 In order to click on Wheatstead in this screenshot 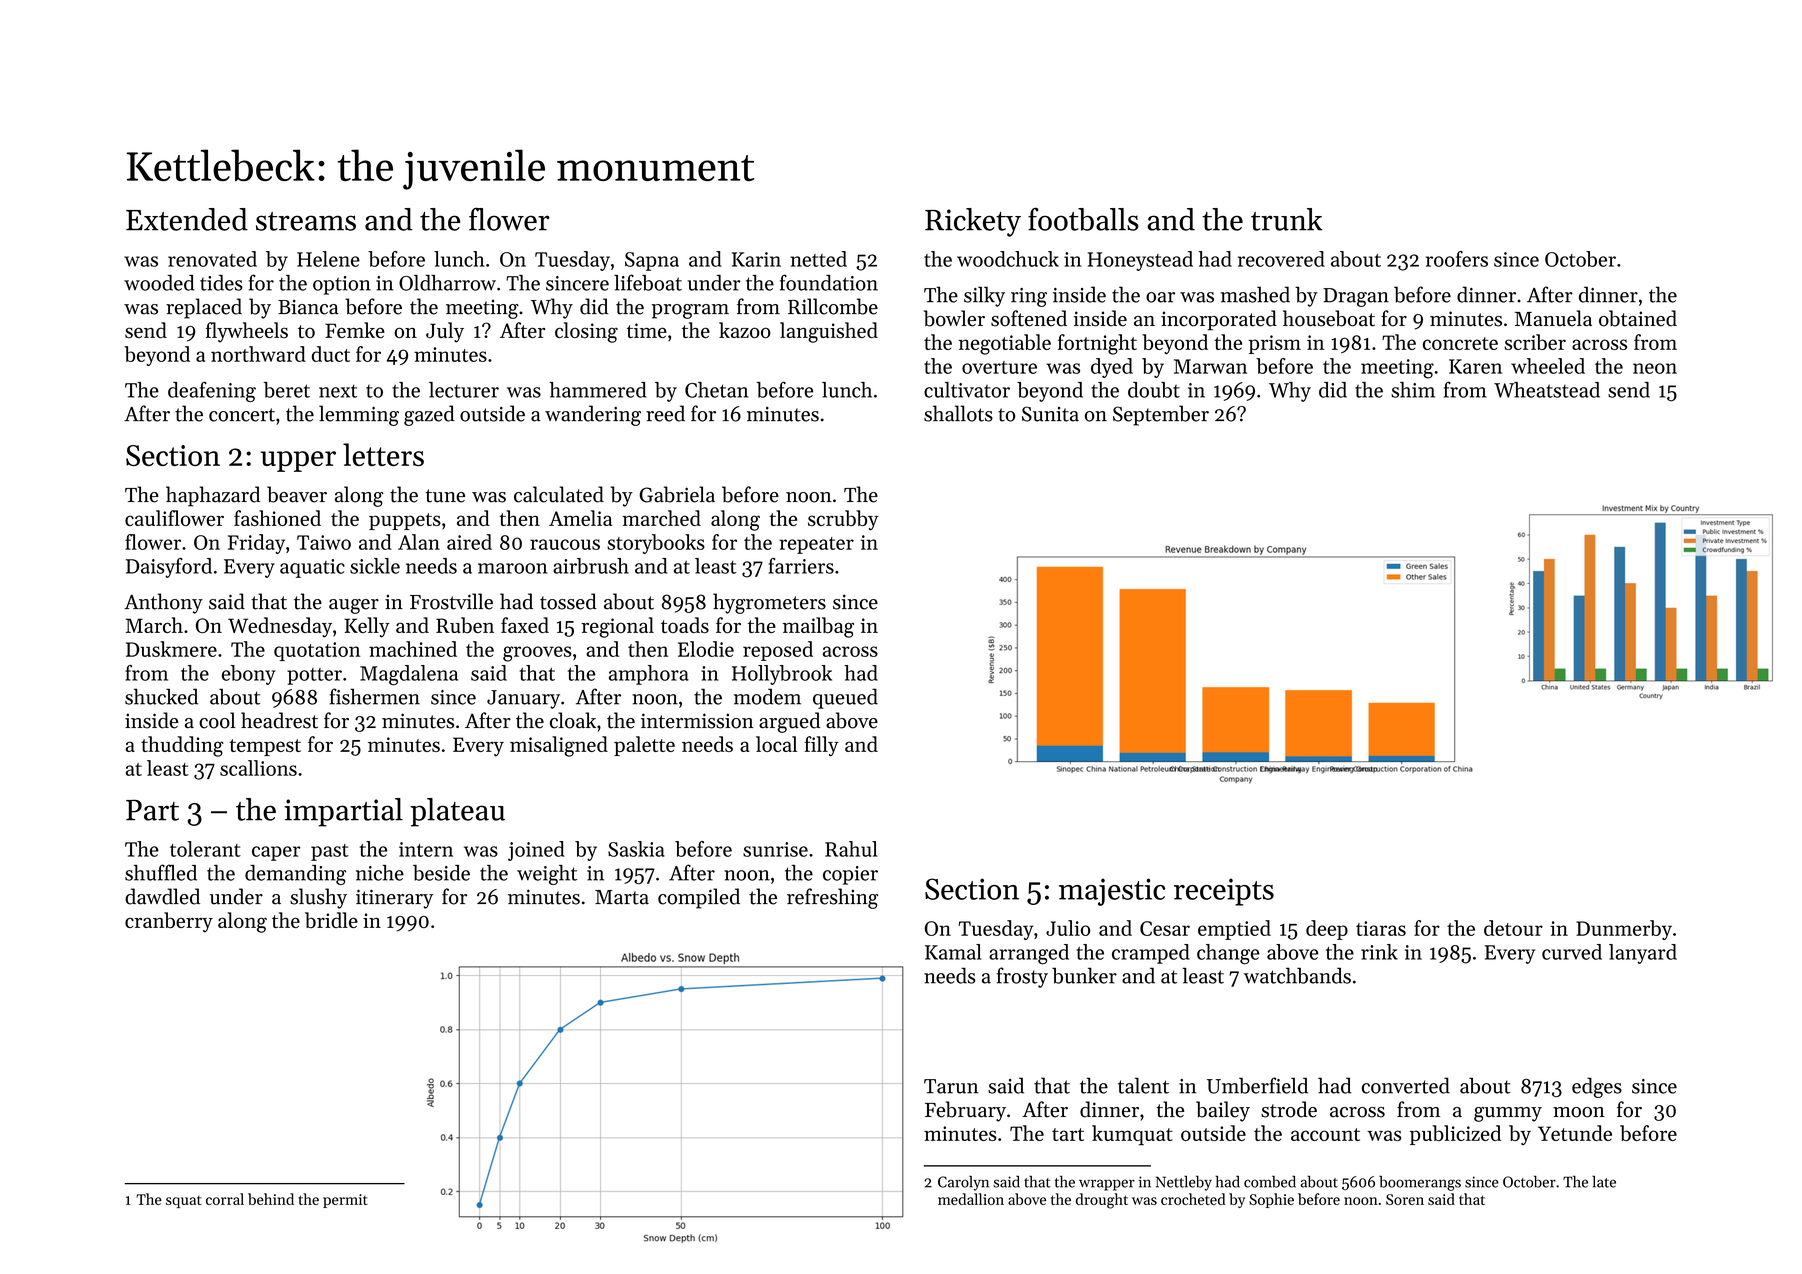, I will do `click(1547, 390)`.
